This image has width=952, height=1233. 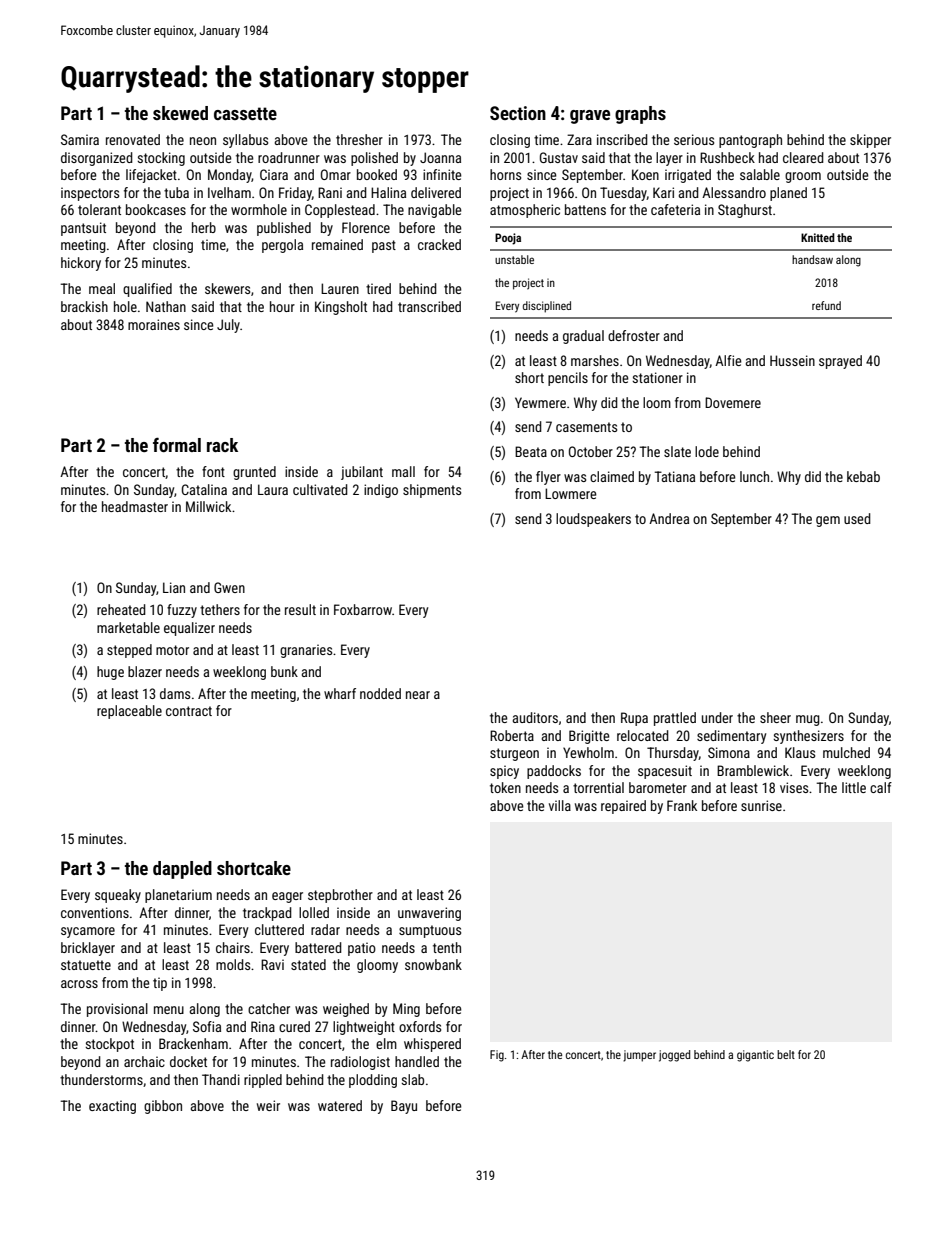 I want to click on stockpot, so click(x=109, y=1045).
